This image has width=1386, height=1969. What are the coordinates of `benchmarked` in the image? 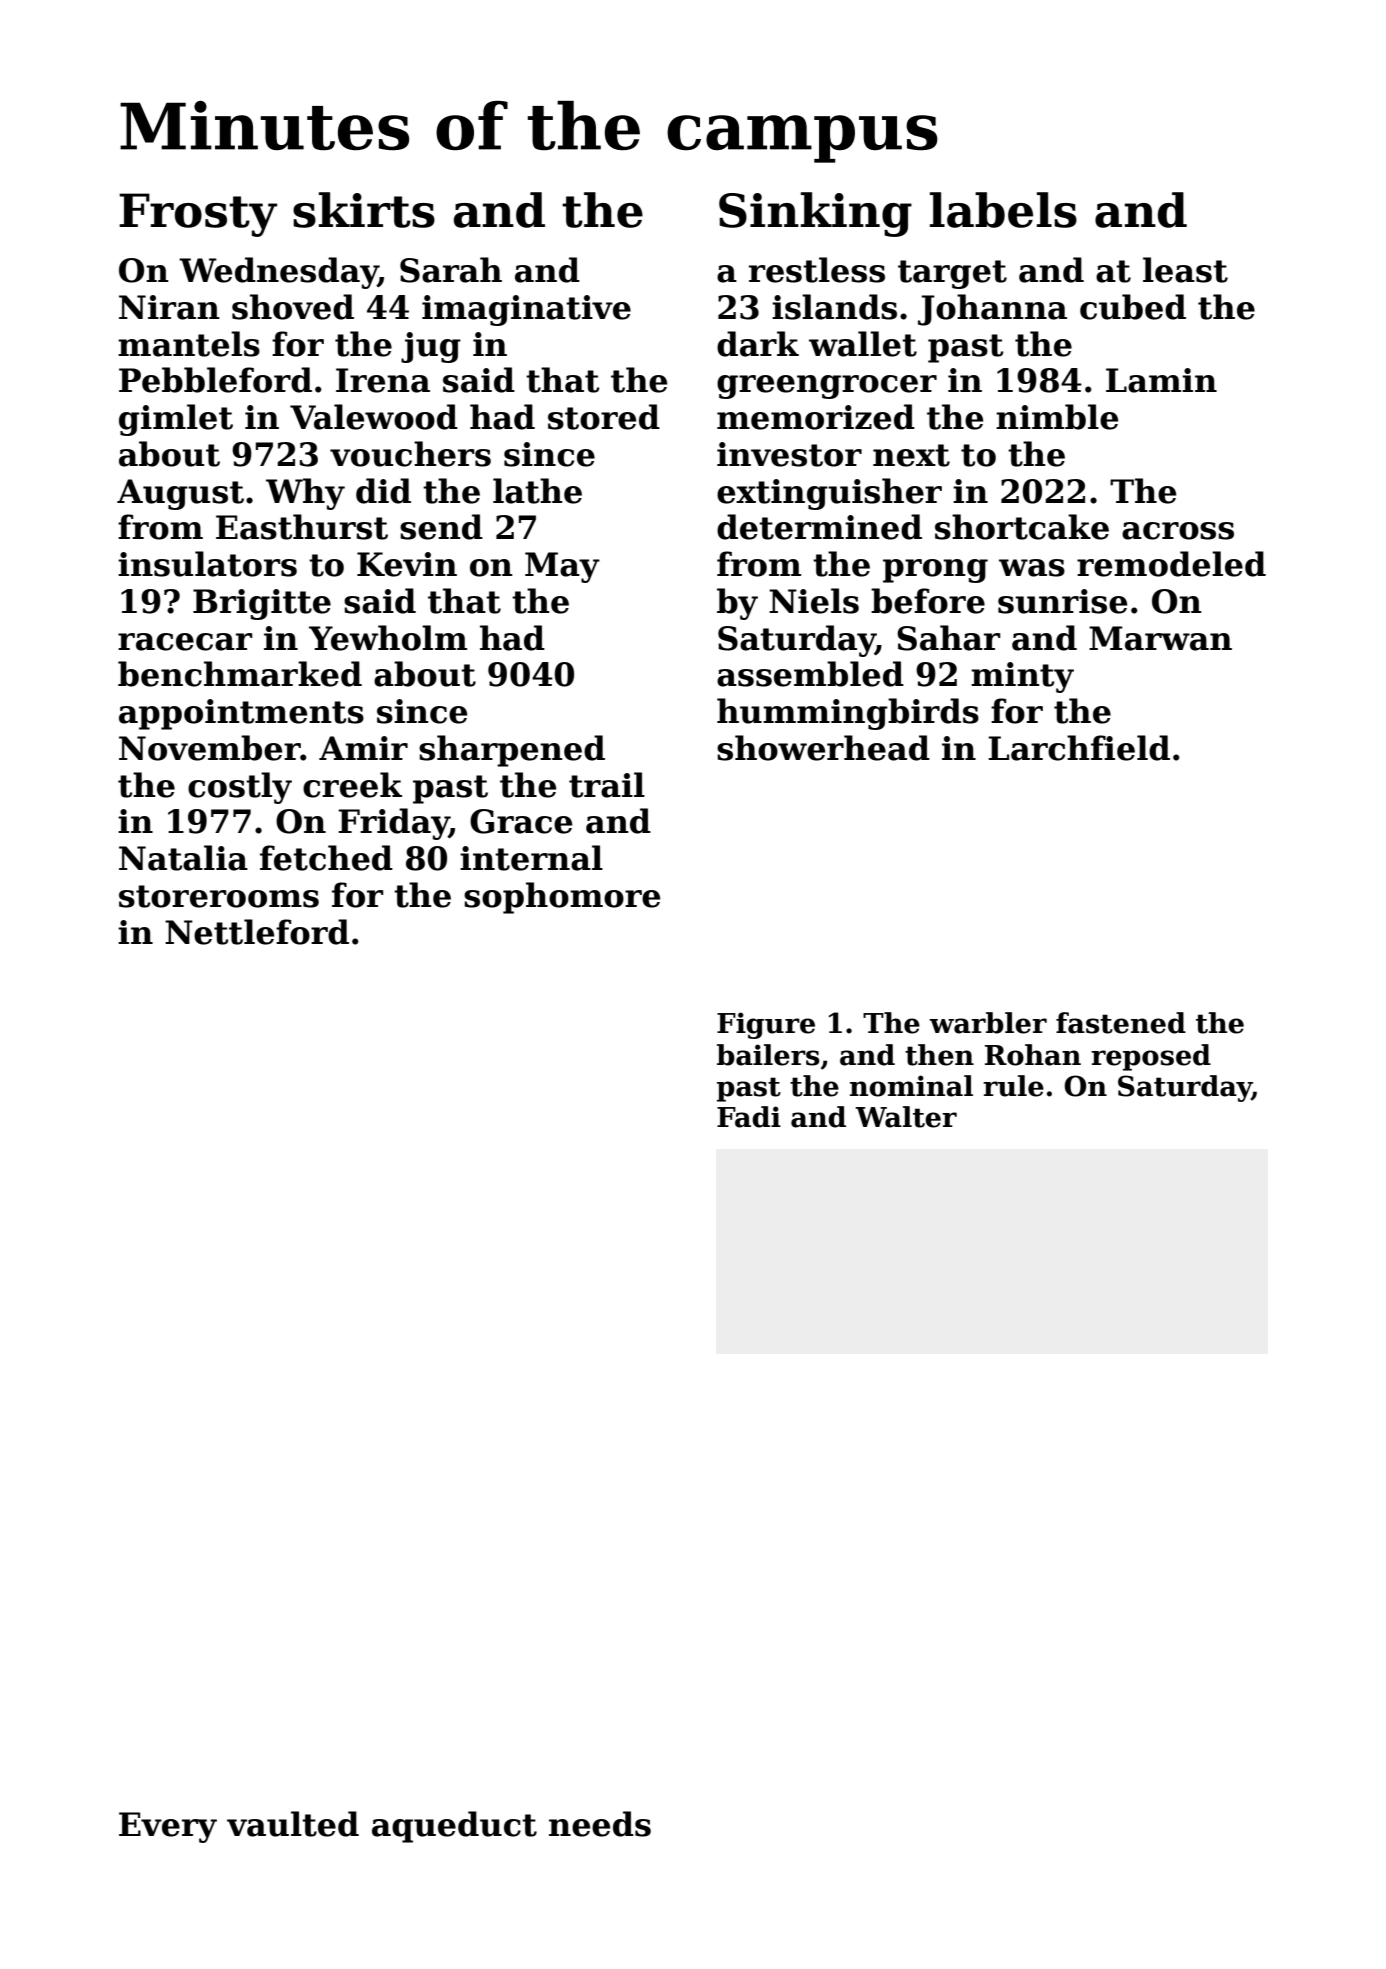 It's located at (240, 674).
